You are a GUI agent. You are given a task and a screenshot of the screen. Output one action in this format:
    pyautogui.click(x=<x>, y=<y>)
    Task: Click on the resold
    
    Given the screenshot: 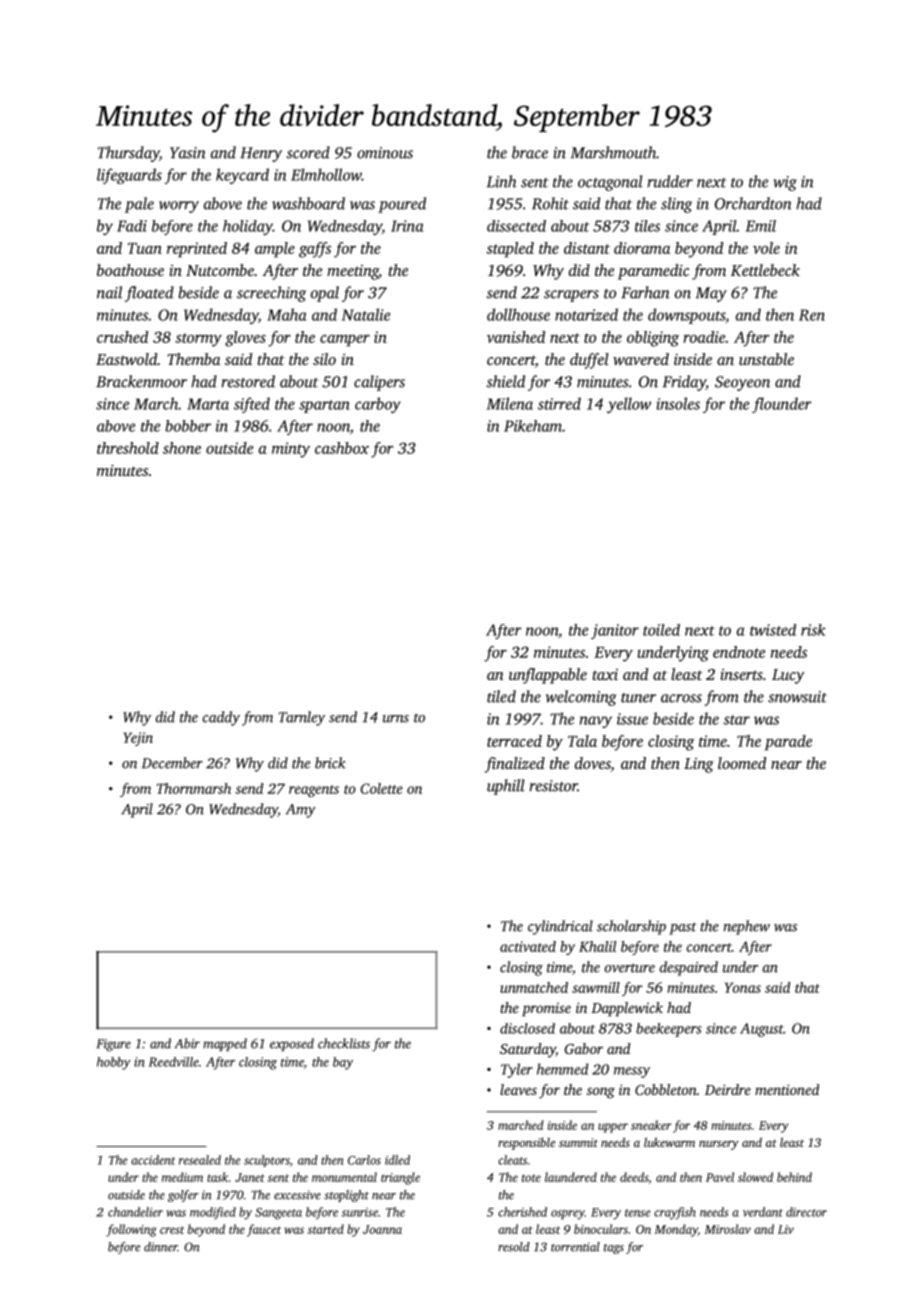 What is the action you would take?
    pyautogui.click(x=514, y=1247)
